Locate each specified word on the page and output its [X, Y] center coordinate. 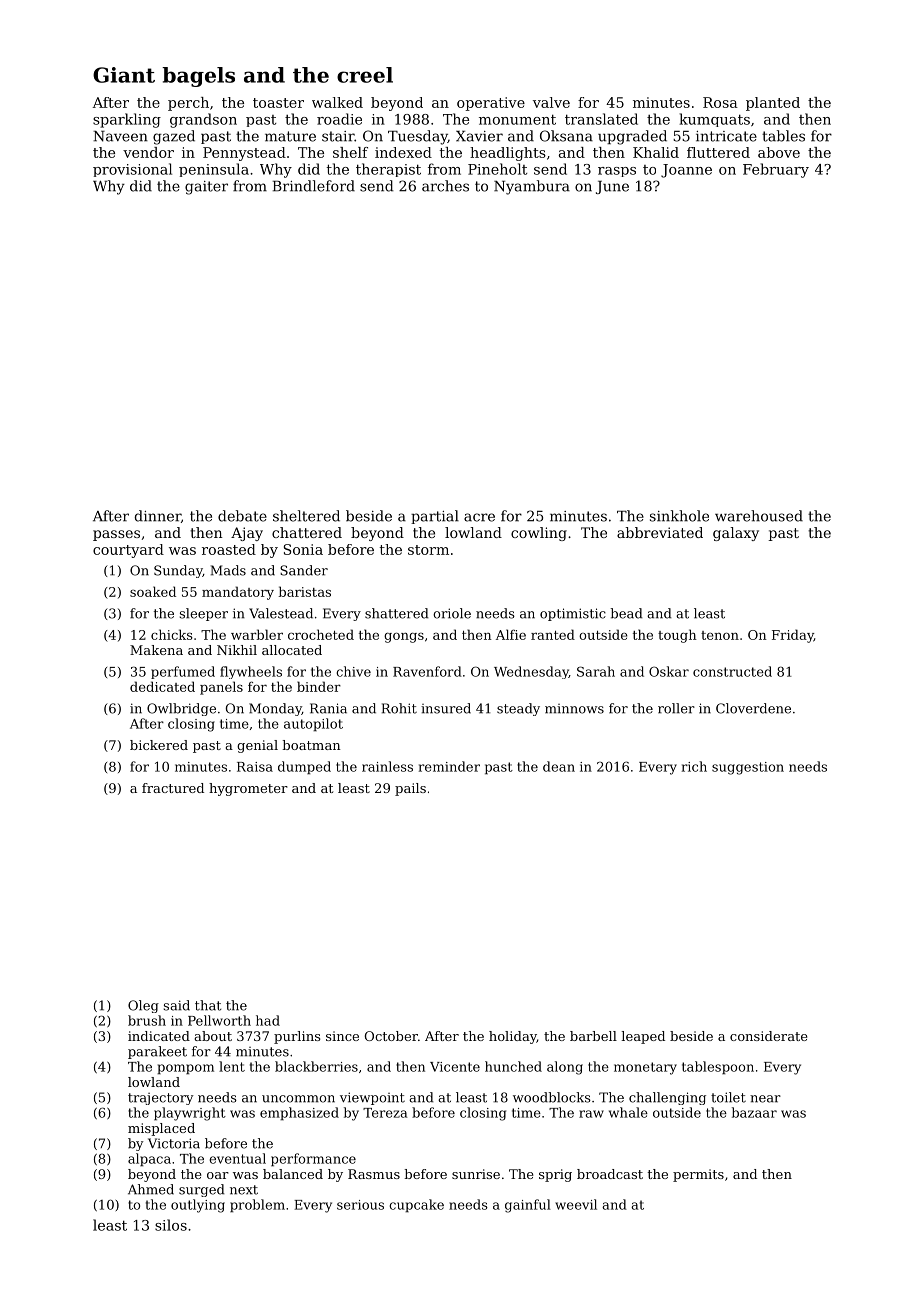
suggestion [748, 768]
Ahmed [151, 1189]
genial [257, 746]
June [612, 187]
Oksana [566, 136]
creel [365, 75]
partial [435, 517]
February [776, 170]
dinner [158, 516]
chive [353, 671]
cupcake [416, 1206]
